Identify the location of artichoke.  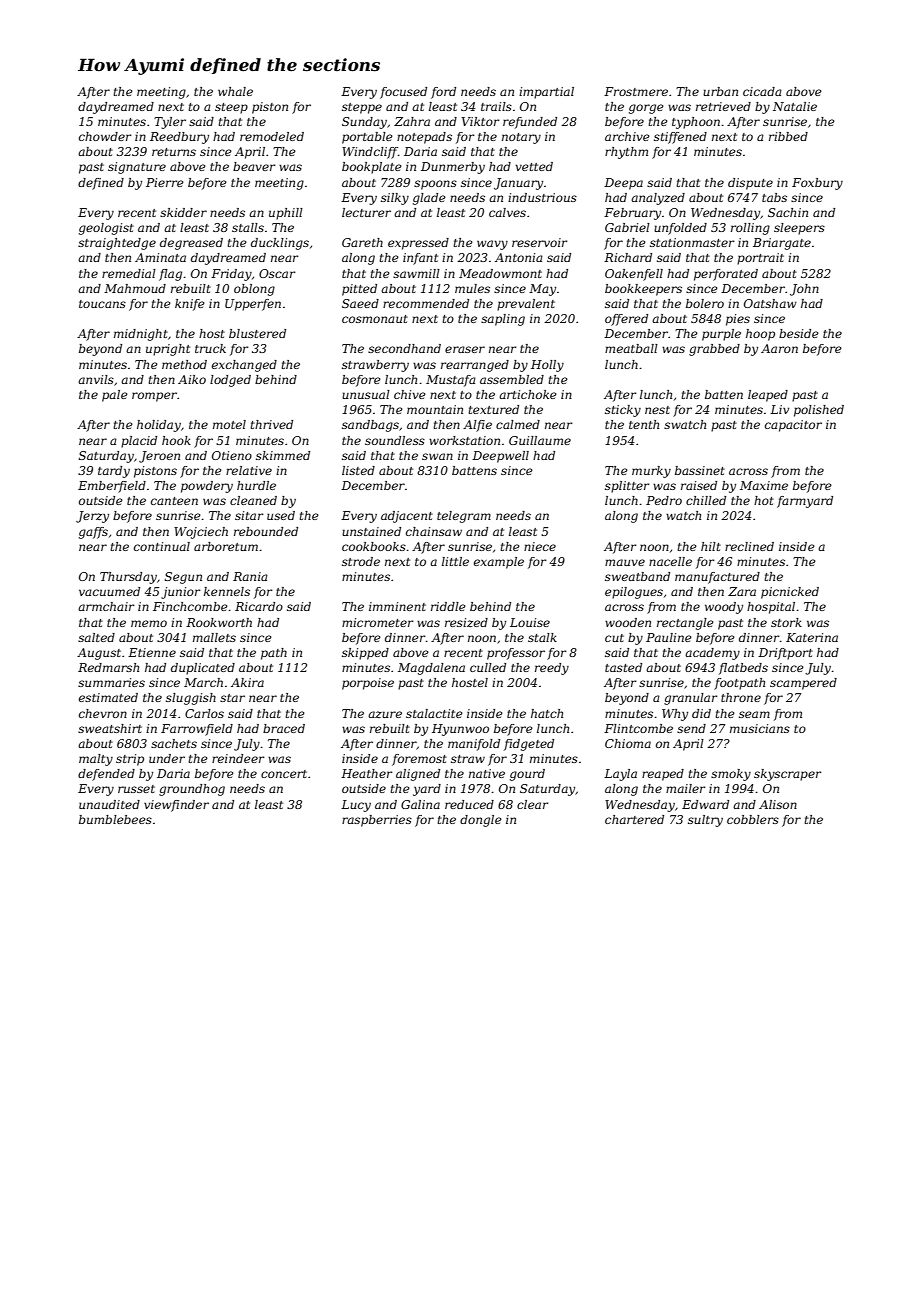
(528, 394).
